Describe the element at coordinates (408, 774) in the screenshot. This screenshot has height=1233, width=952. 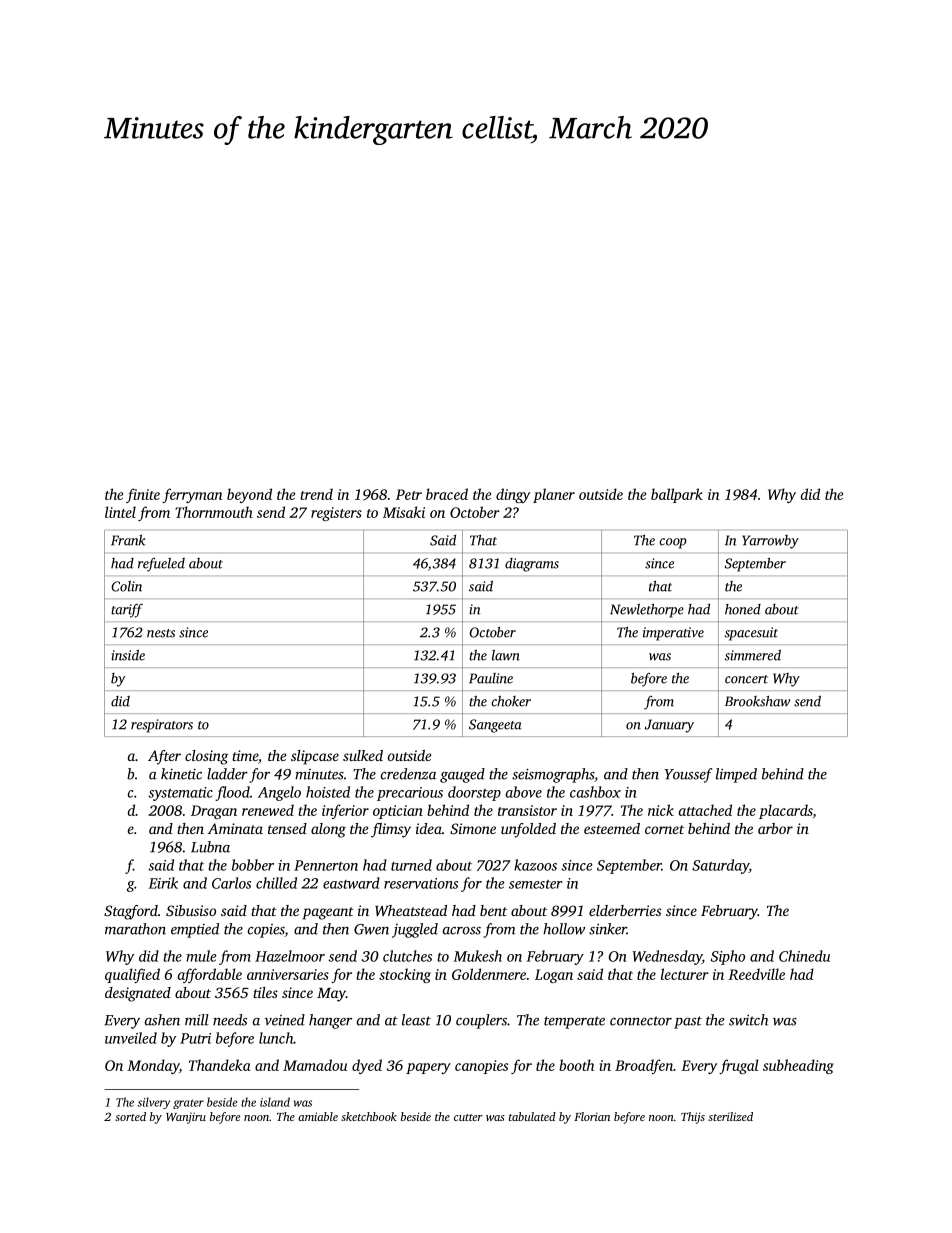
I see `credenza` at that location.
